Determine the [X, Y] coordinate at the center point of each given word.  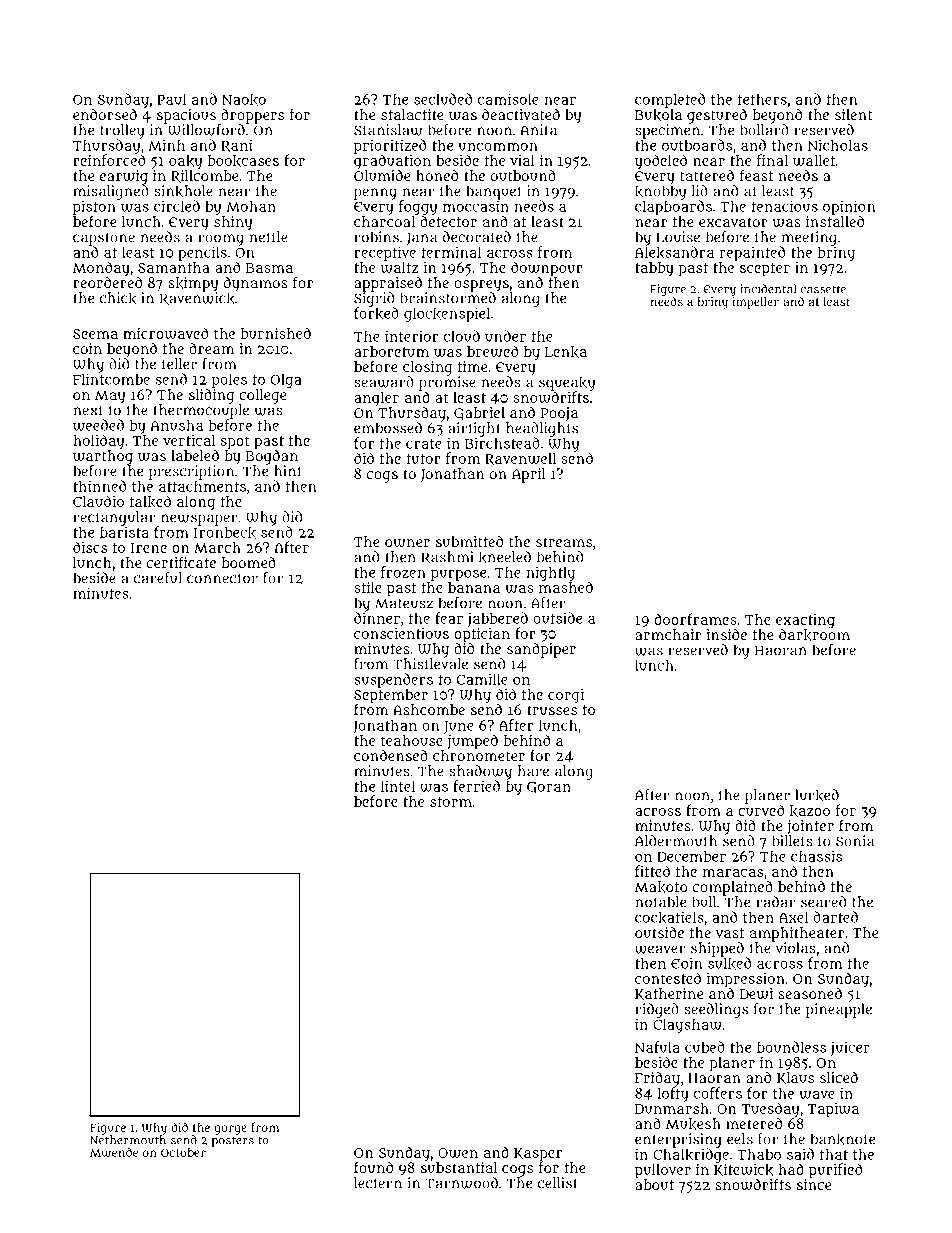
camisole [508, 99]
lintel [398, 786]
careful [158, 578]
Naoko [244, 100]
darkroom [814, 635]
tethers [762, 99]
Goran [549, 788]
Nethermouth [128, 1140]
